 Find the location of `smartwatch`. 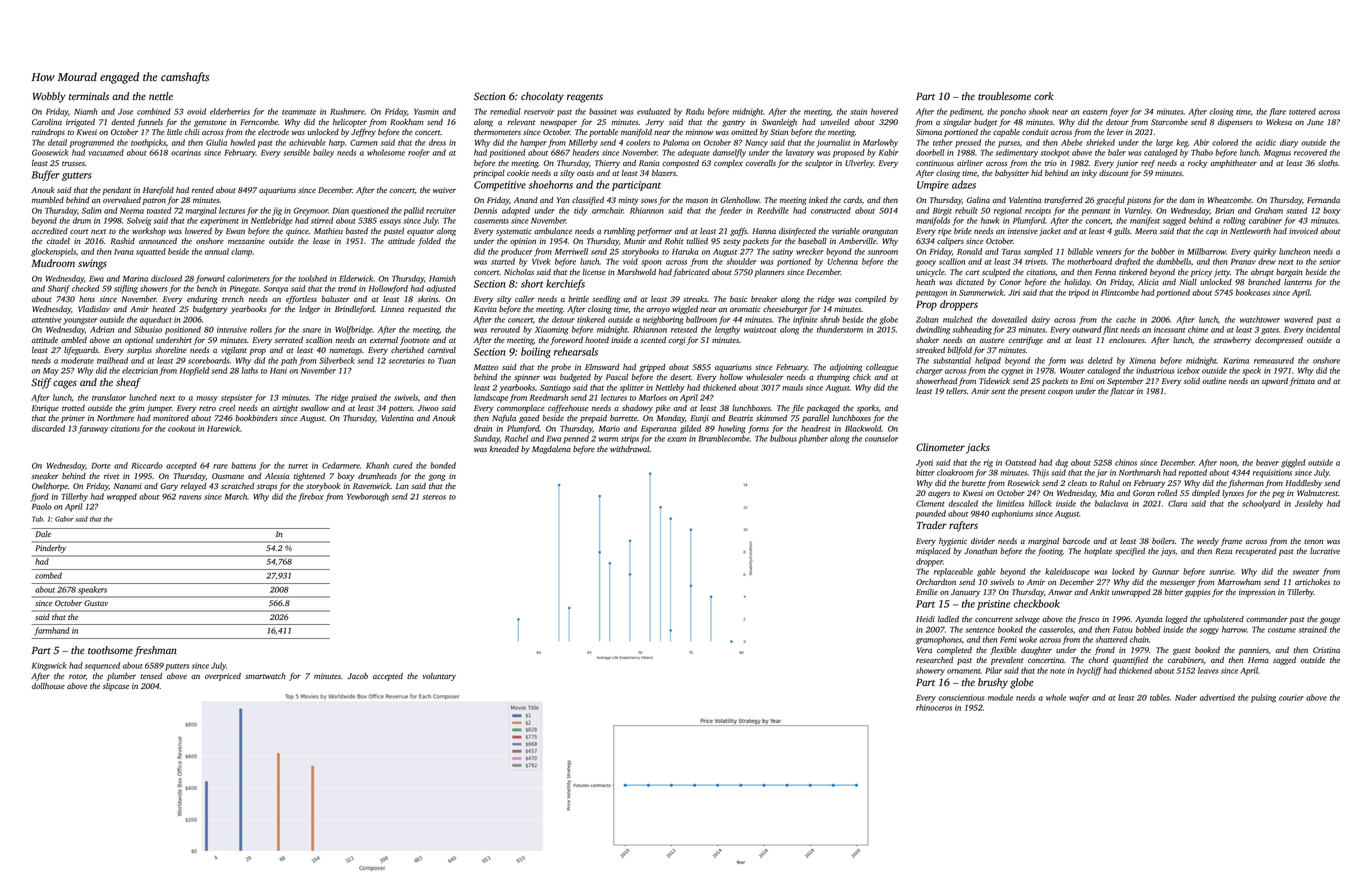

smartwatch is located at coordinates (265, 676).
